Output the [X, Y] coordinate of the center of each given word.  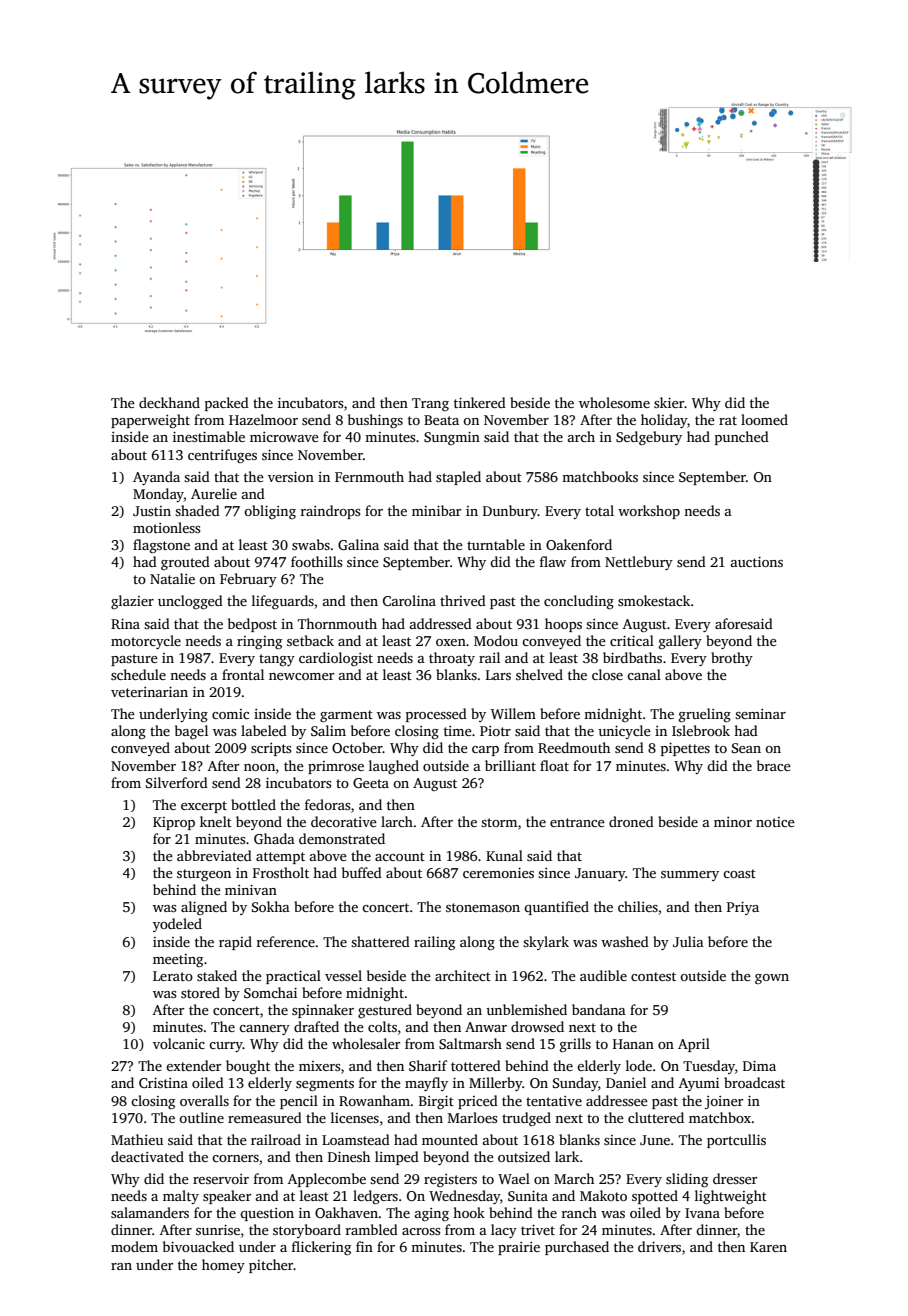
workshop [649, 512]
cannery [264, 1030]
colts [382, 1026]
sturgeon [204, 875]
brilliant [510, 765]
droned [631, 821]
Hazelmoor [263, 419]
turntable [496, 544]
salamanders [150, 1212]
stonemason [483, 907]
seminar [760, 714]
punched [742, 438]
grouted [185, 563]
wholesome [614, 402]
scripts [271, 749]
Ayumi [699, 1084]
